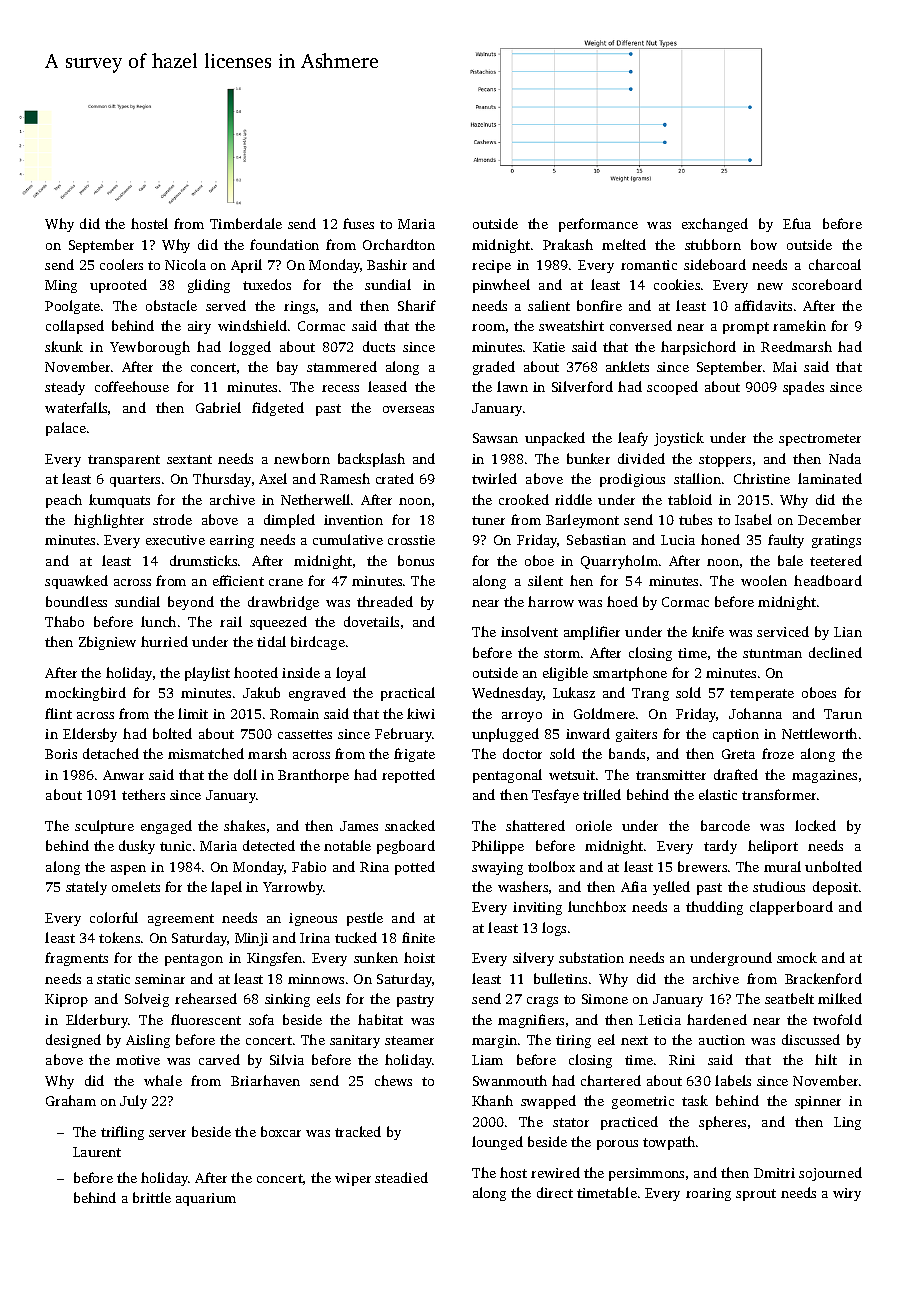 Image resolution: width=908 pixels, height=1316 pixels. I want to click on aspen, so click(128, 870).
